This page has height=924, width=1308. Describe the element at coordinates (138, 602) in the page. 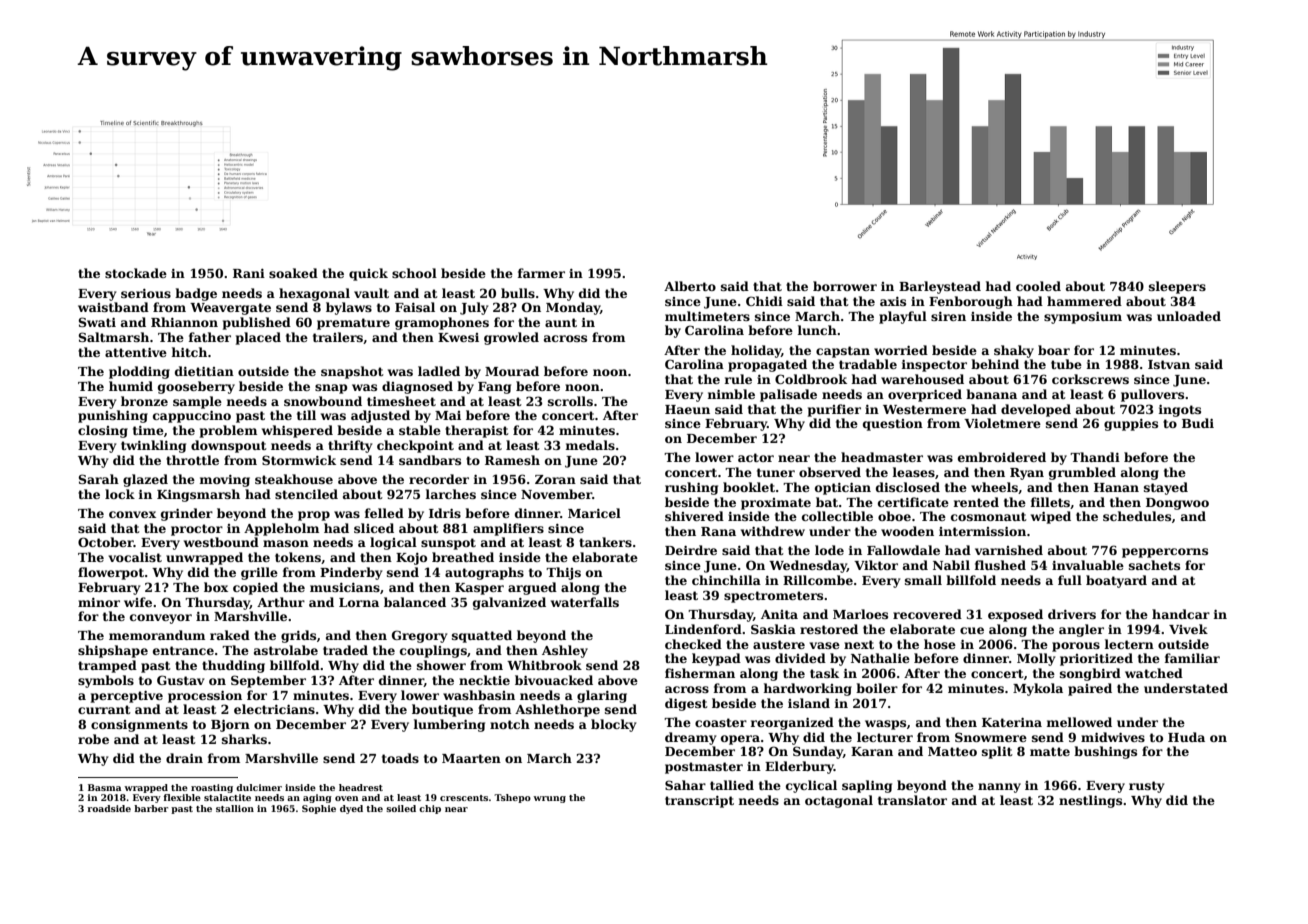

I see `wife` at that location.
